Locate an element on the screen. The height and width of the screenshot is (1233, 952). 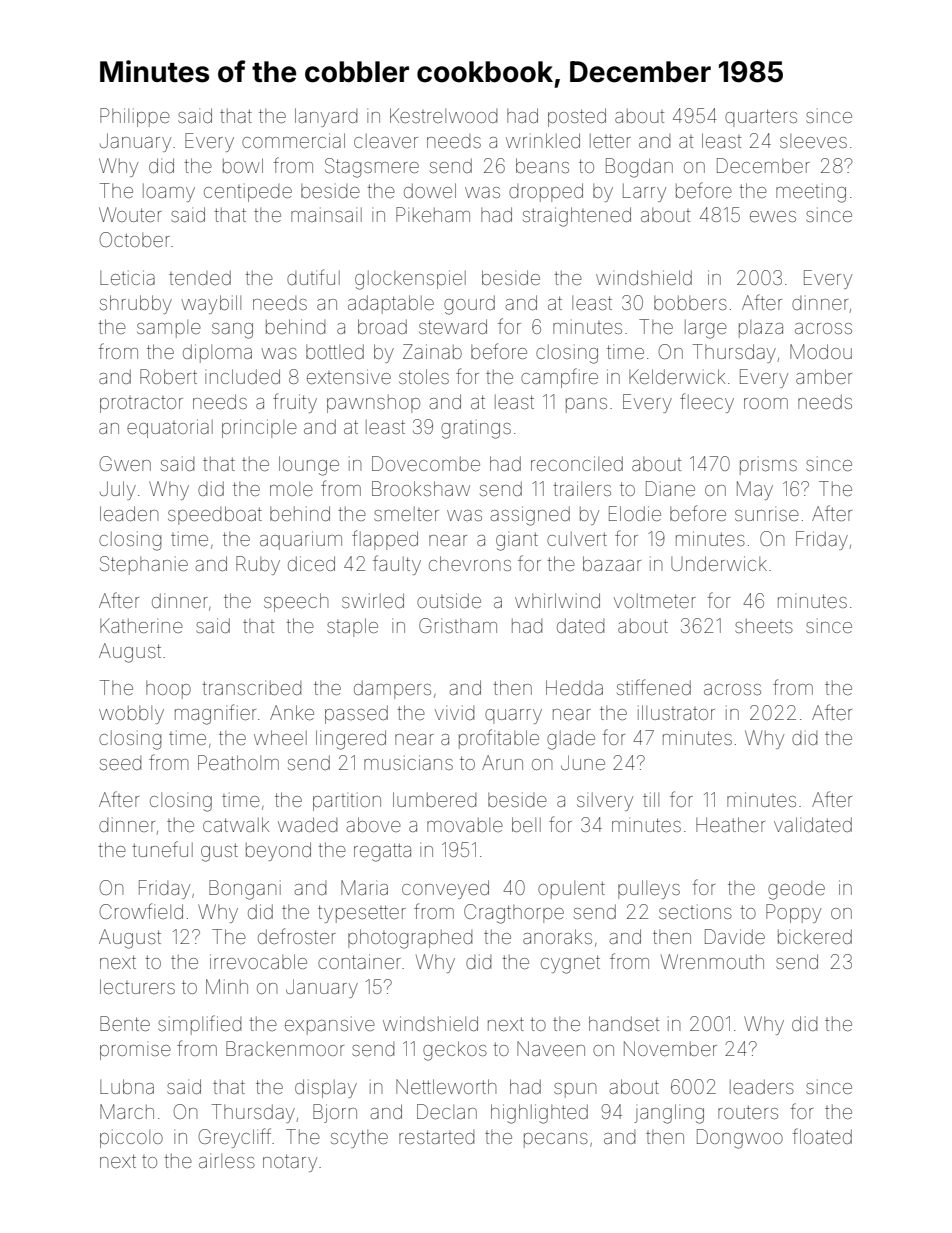
posted is located at coordinates (577, 117).
